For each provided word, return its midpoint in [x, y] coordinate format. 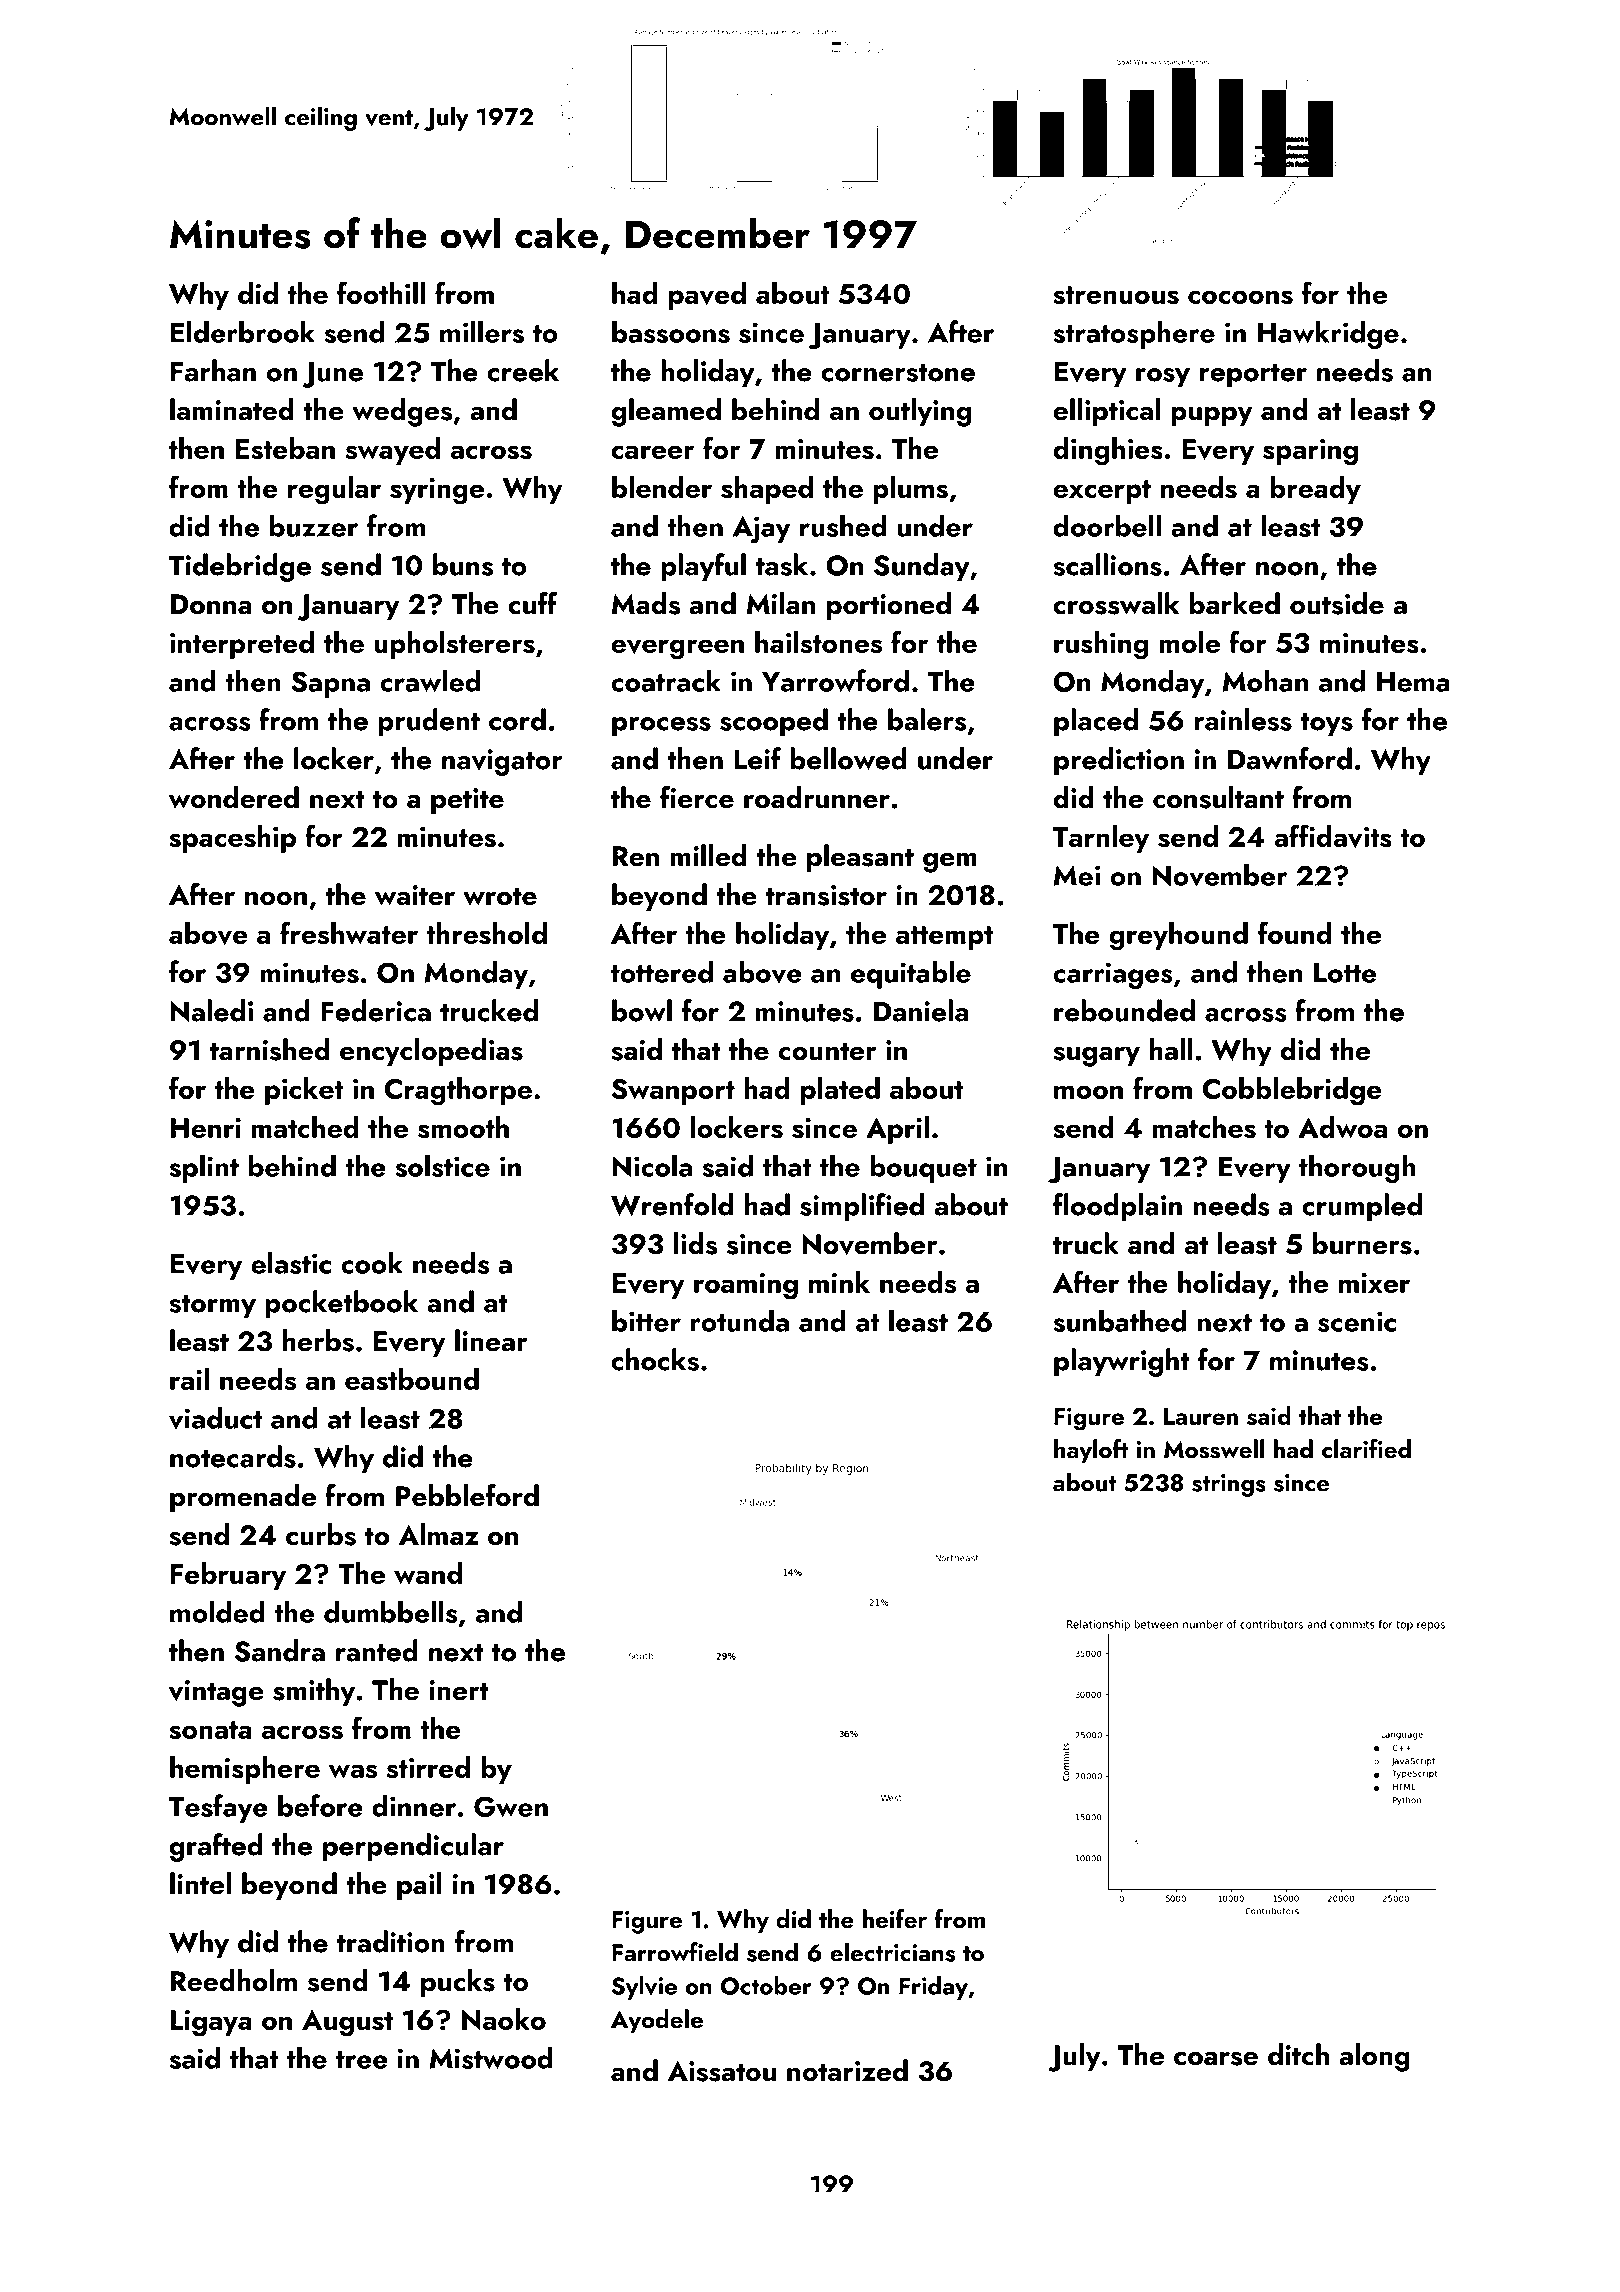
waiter [415, 895]
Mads [646, 603]
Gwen [511, 1806]
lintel [200, 1883]
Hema [1413, 682]
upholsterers [454, 645]
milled [709, 855]
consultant [1218, 797]
